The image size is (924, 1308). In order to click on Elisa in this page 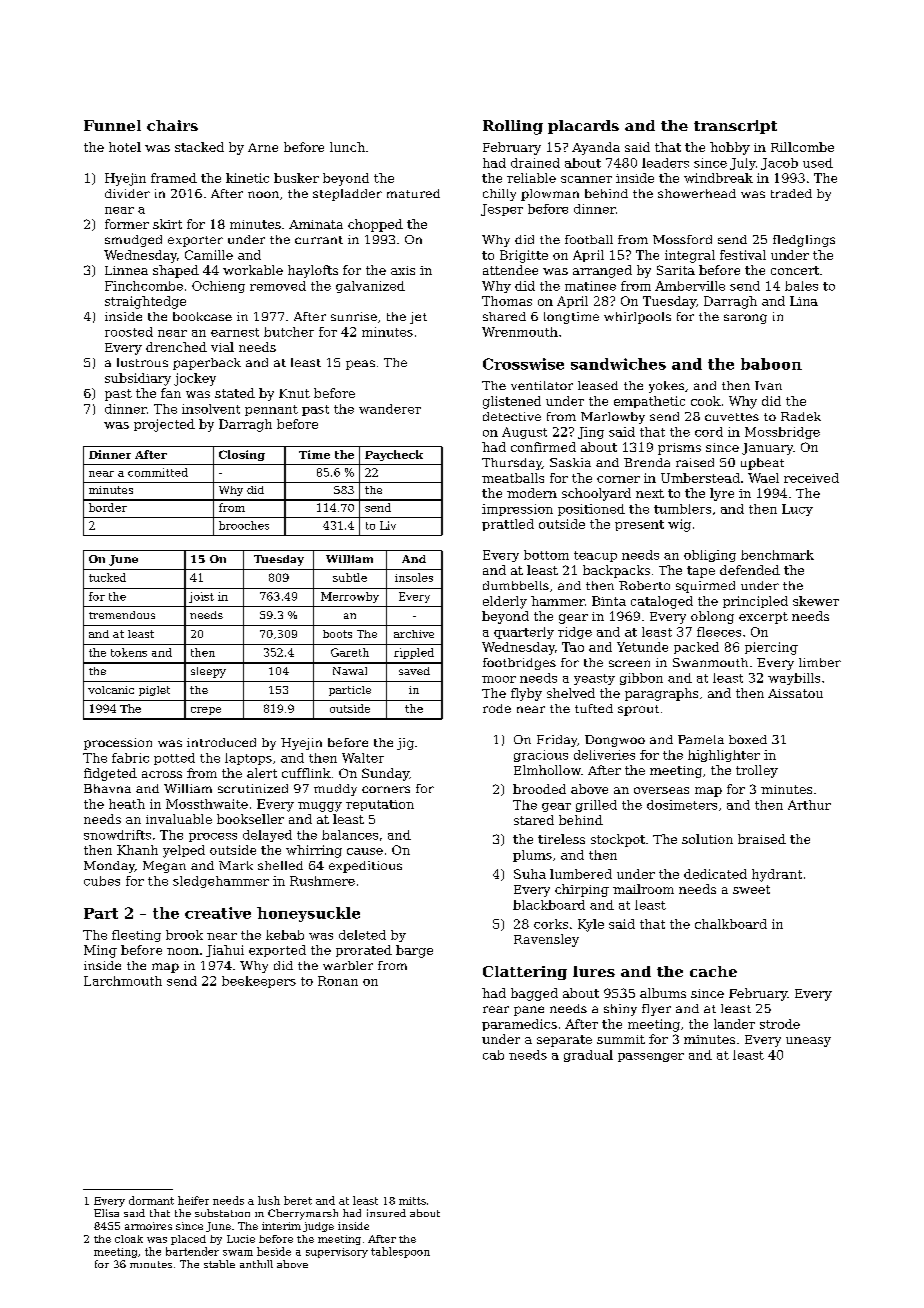, I will do `click(106, 1213)`.
